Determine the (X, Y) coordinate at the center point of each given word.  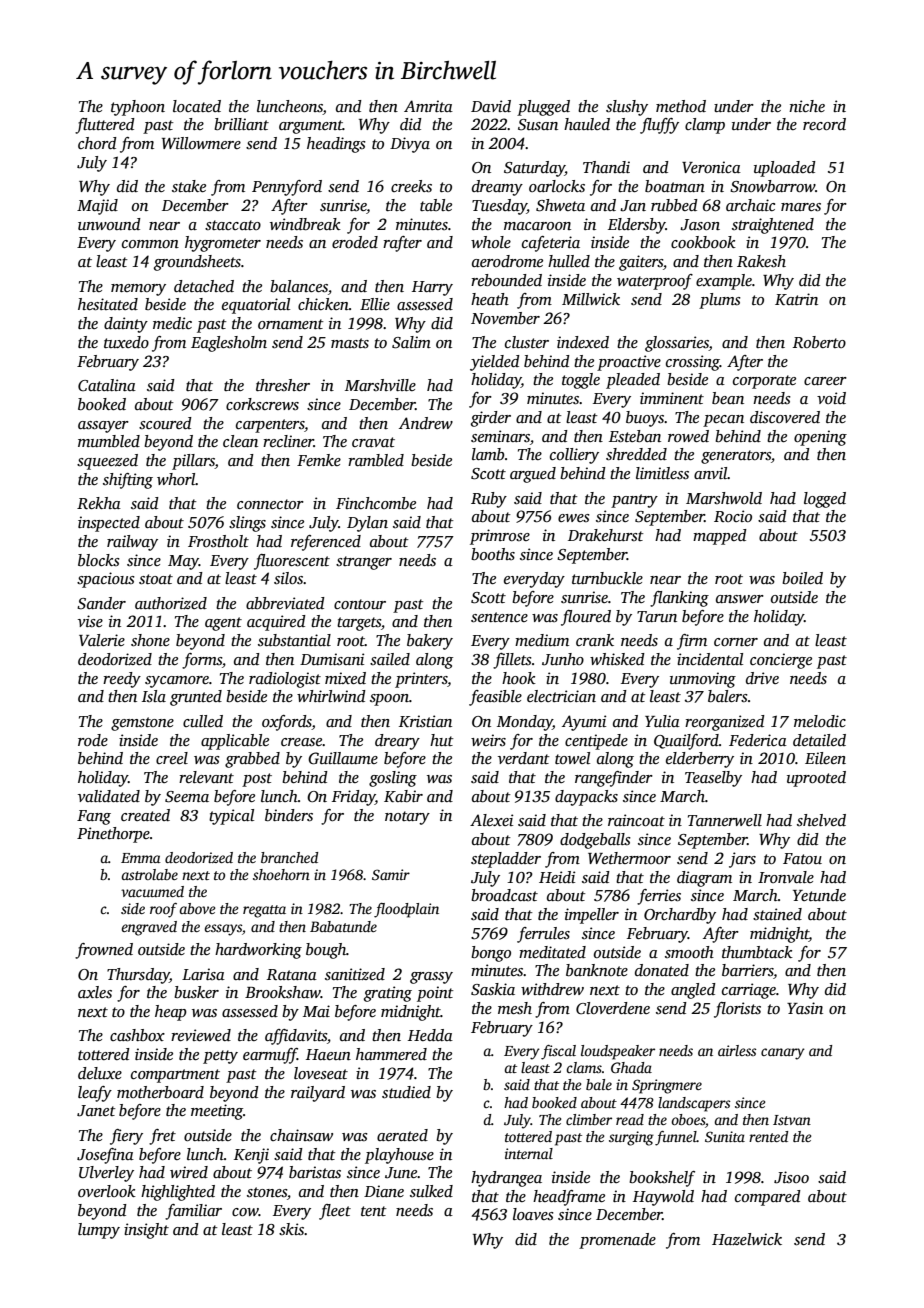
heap (171, 1013)
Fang (94, 817)
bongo (491, 954)
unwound (109, 224)
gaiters (641, 263)
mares (801, 207)
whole (491, 242)
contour (360, 604)
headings (336, 145)
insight (146, 1231)
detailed (819, 740)
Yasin (805, 1008)
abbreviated (285, 603)
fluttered (105, 126)
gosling (393, 779)
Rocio (733, 516)
